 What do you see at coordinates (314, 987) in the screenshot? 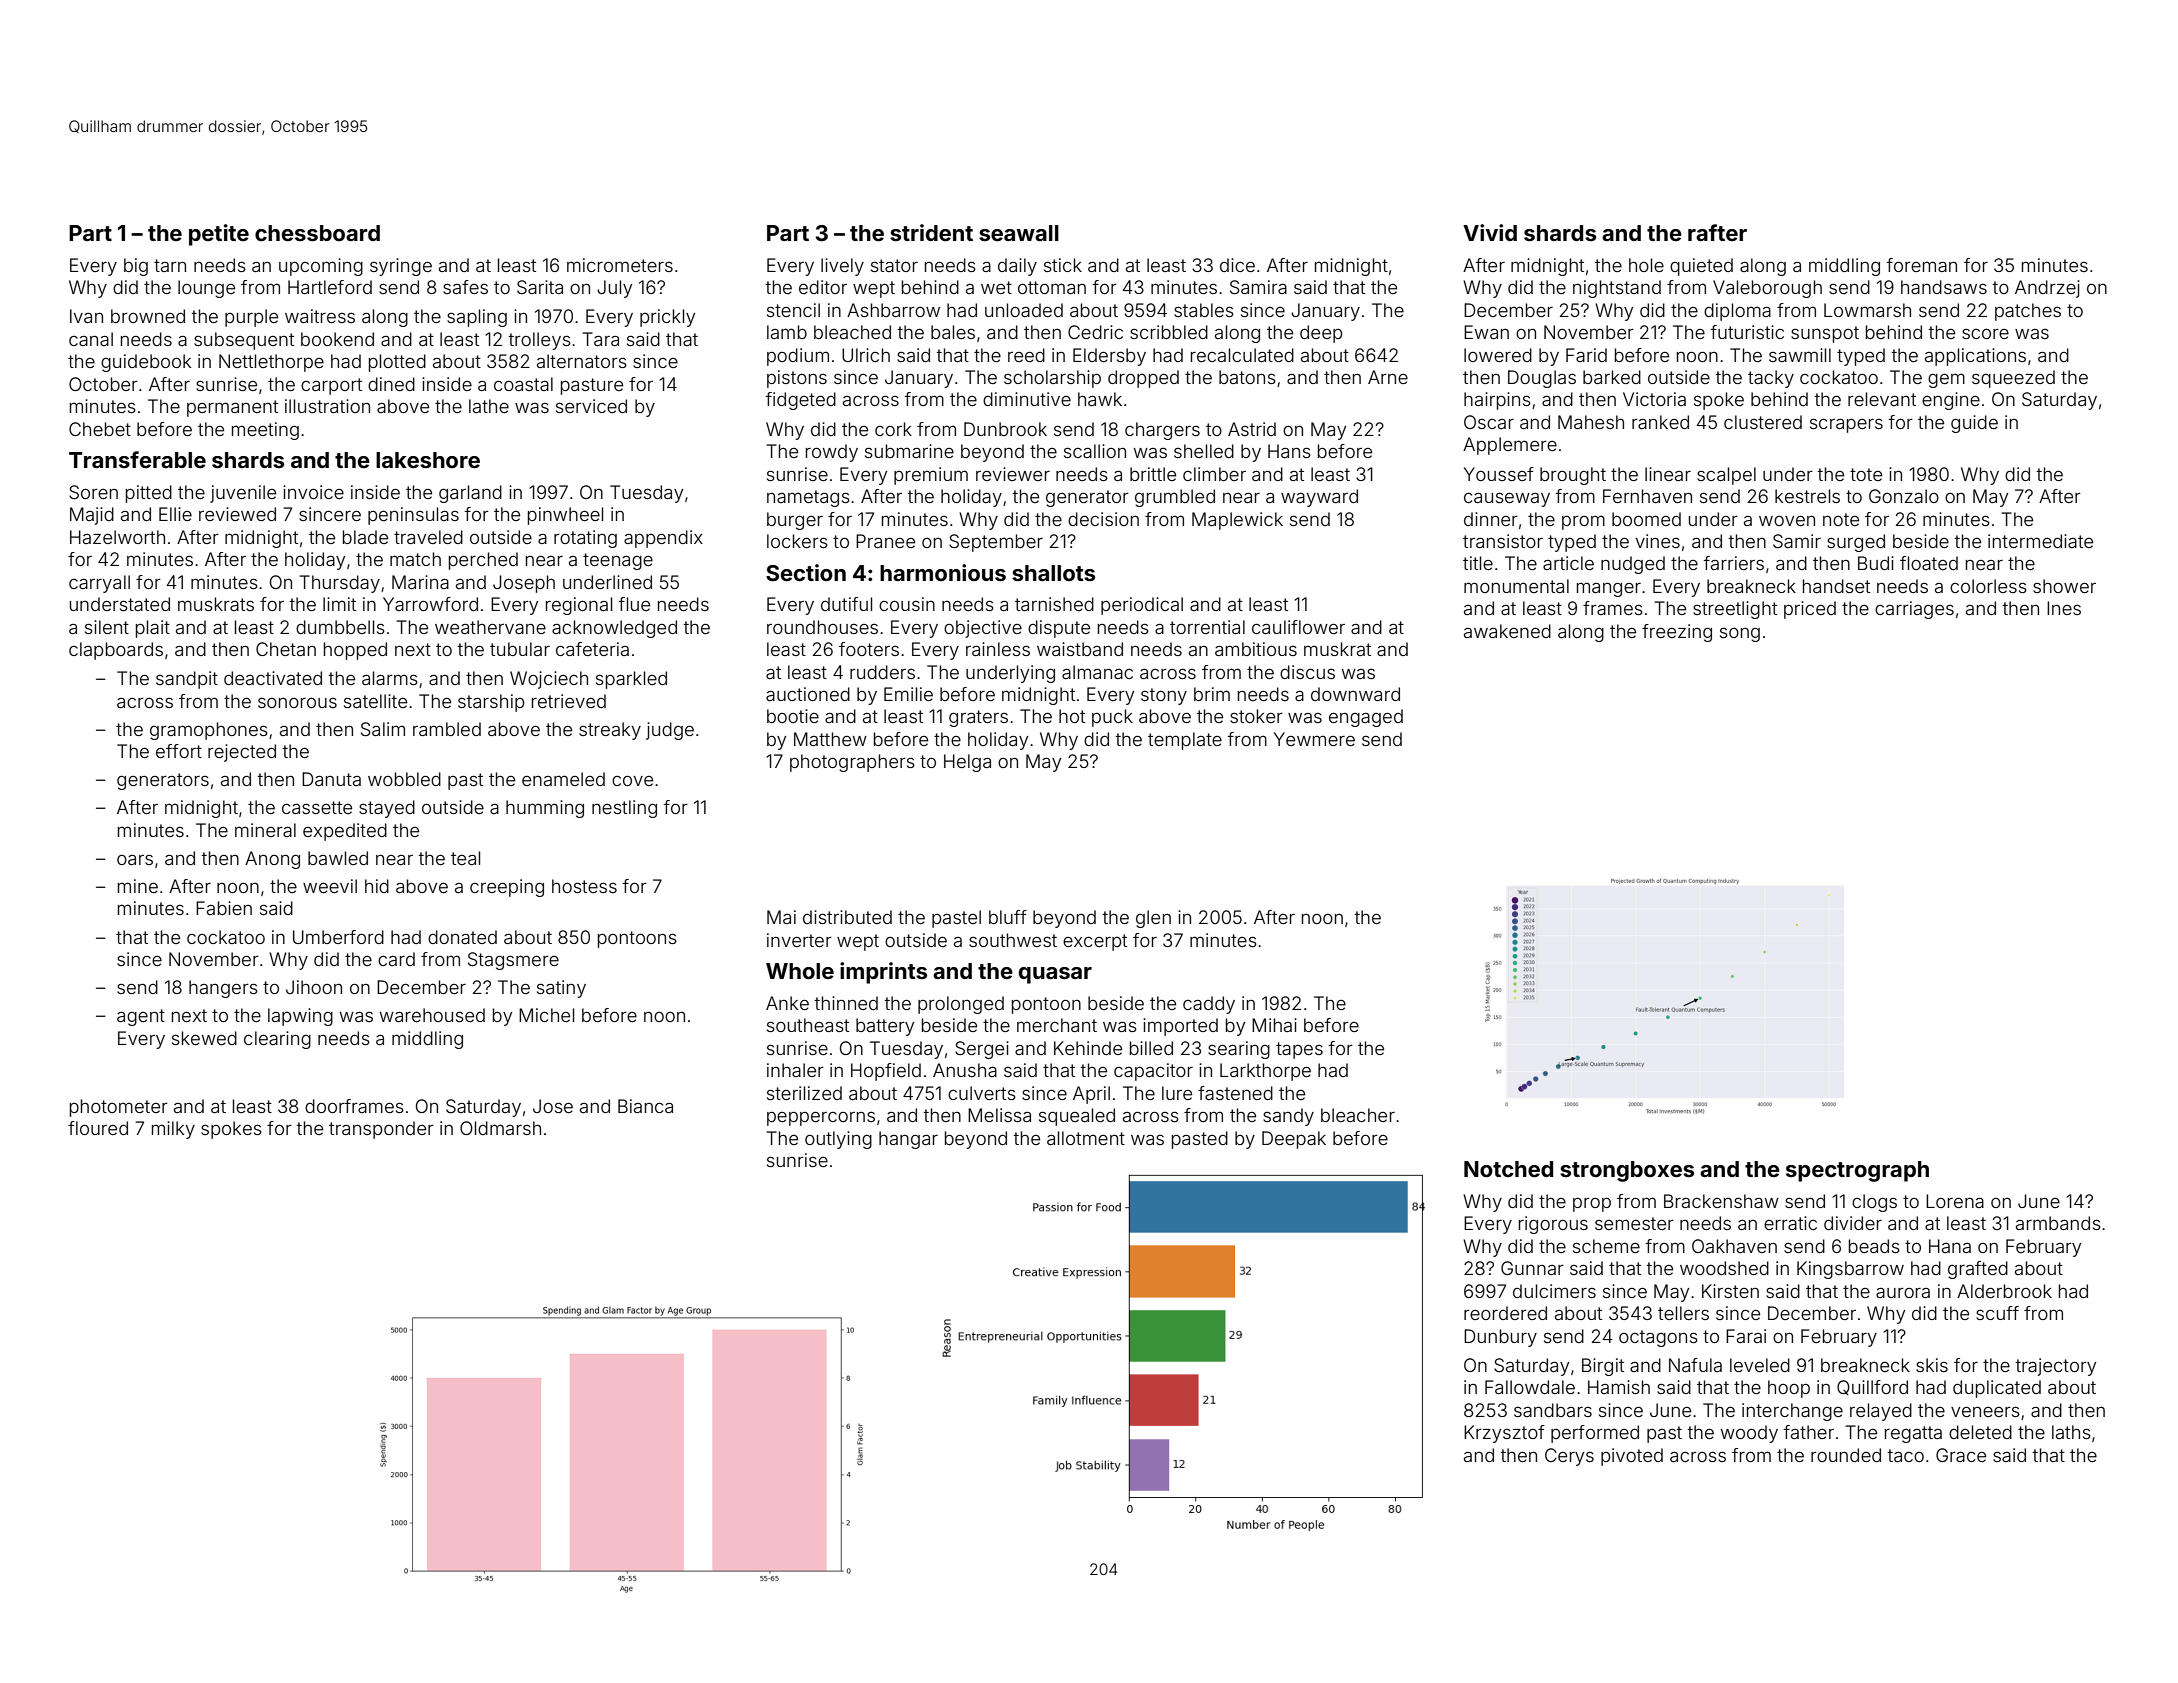
I see `Jihoon` at bounding box center [314, 987].
